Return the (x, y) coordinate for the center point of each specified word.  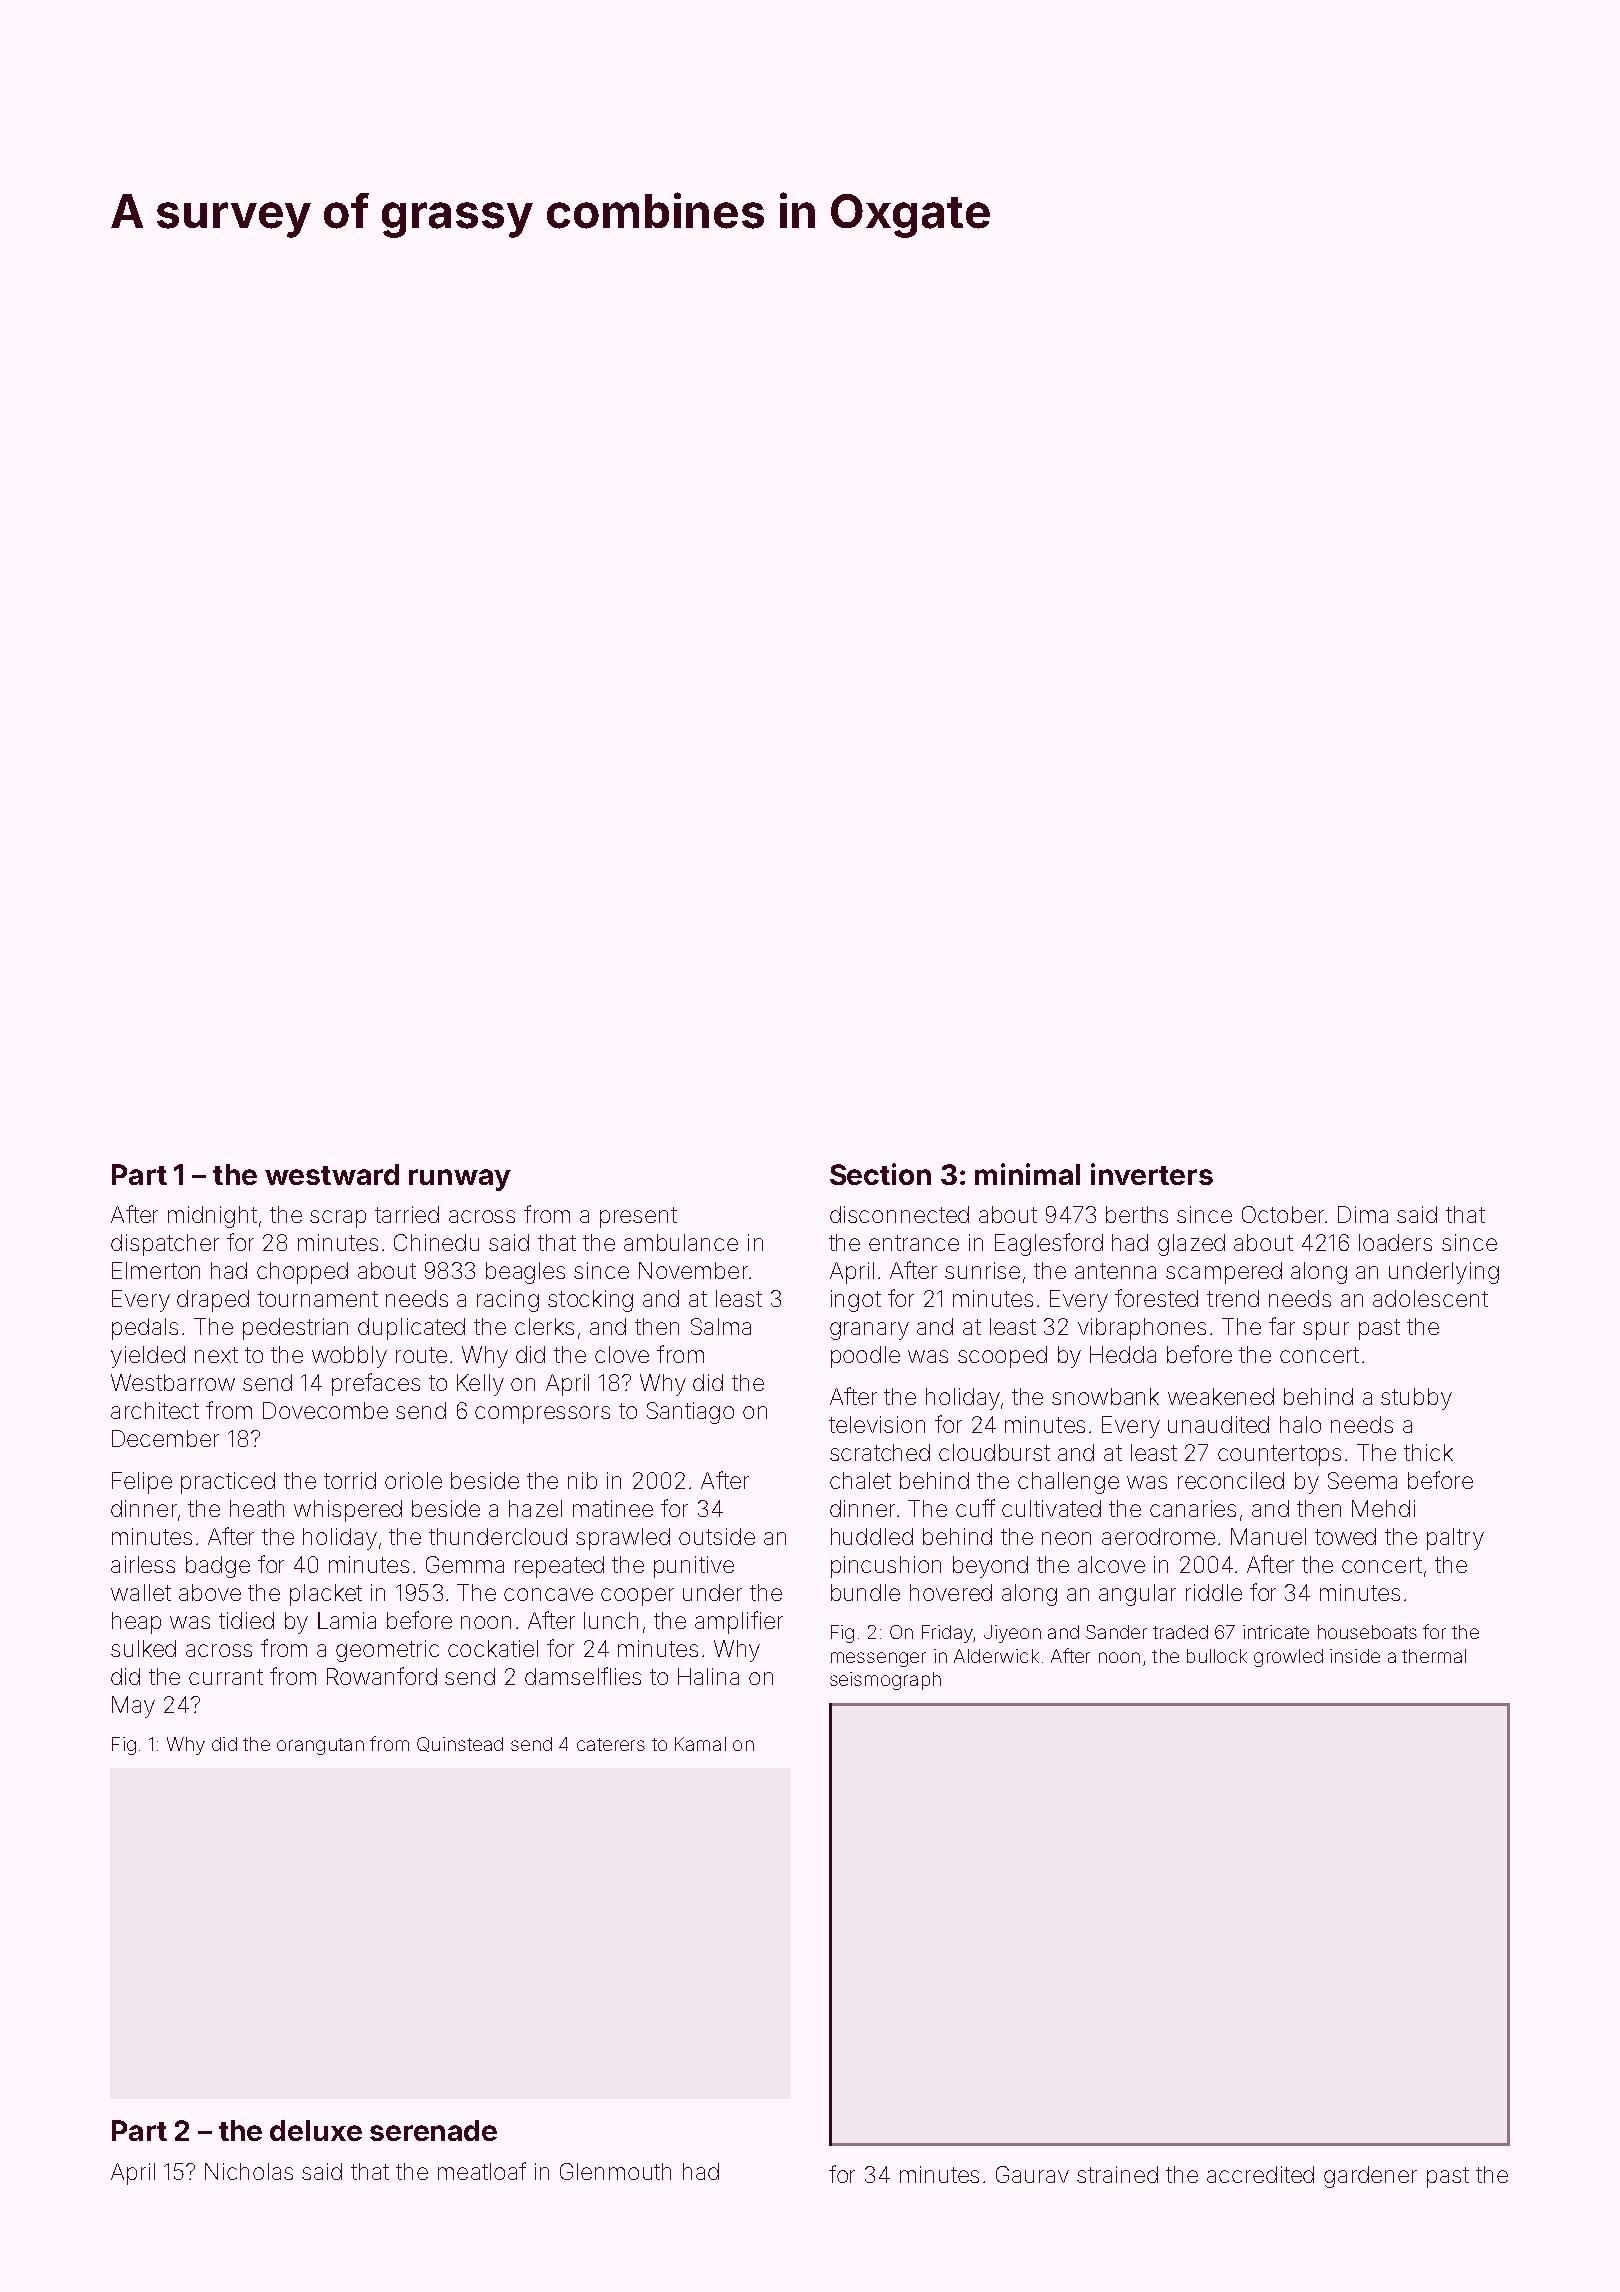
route (421, 1355)
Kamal (700, 1744)
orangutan (320, 1746)
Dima (1363, 1214)
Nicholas (249, 2171)
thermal (1434, 1656)
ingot (856, 1301)
